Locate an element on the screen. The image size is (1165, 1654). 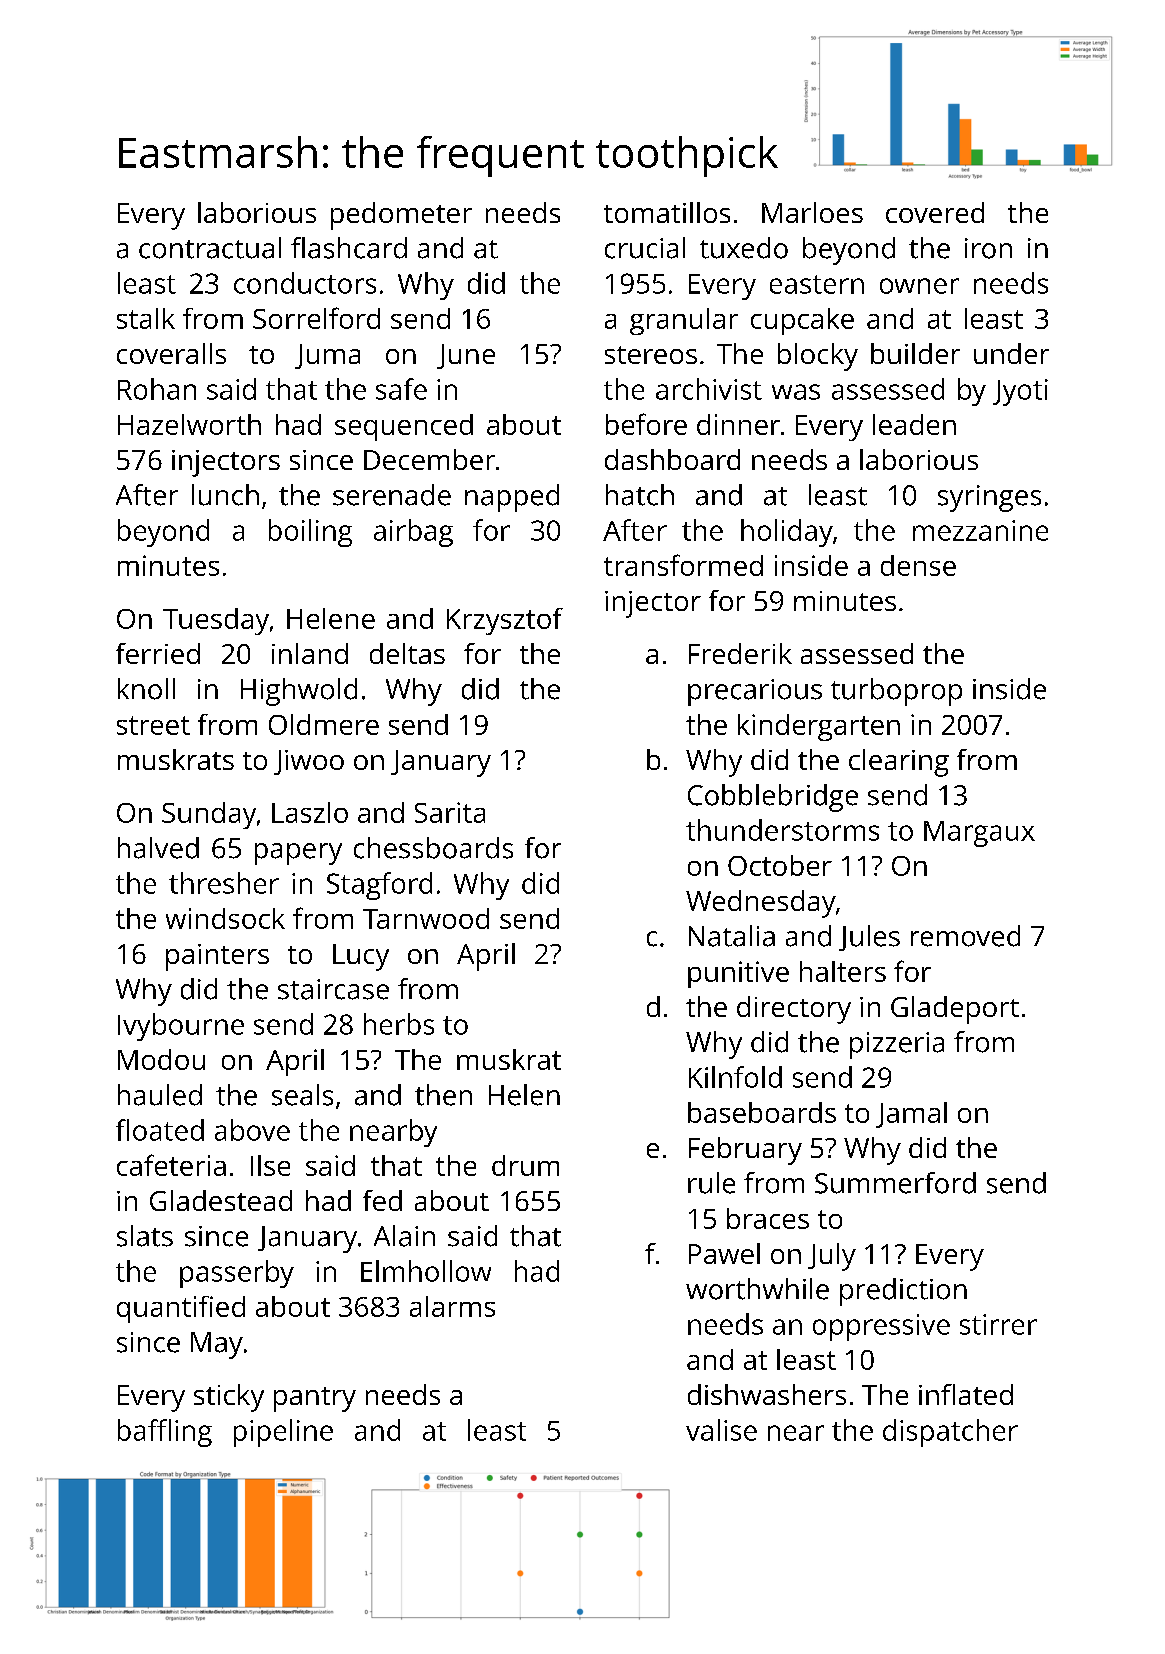
turboprop is located at coordinates (896, 692).
